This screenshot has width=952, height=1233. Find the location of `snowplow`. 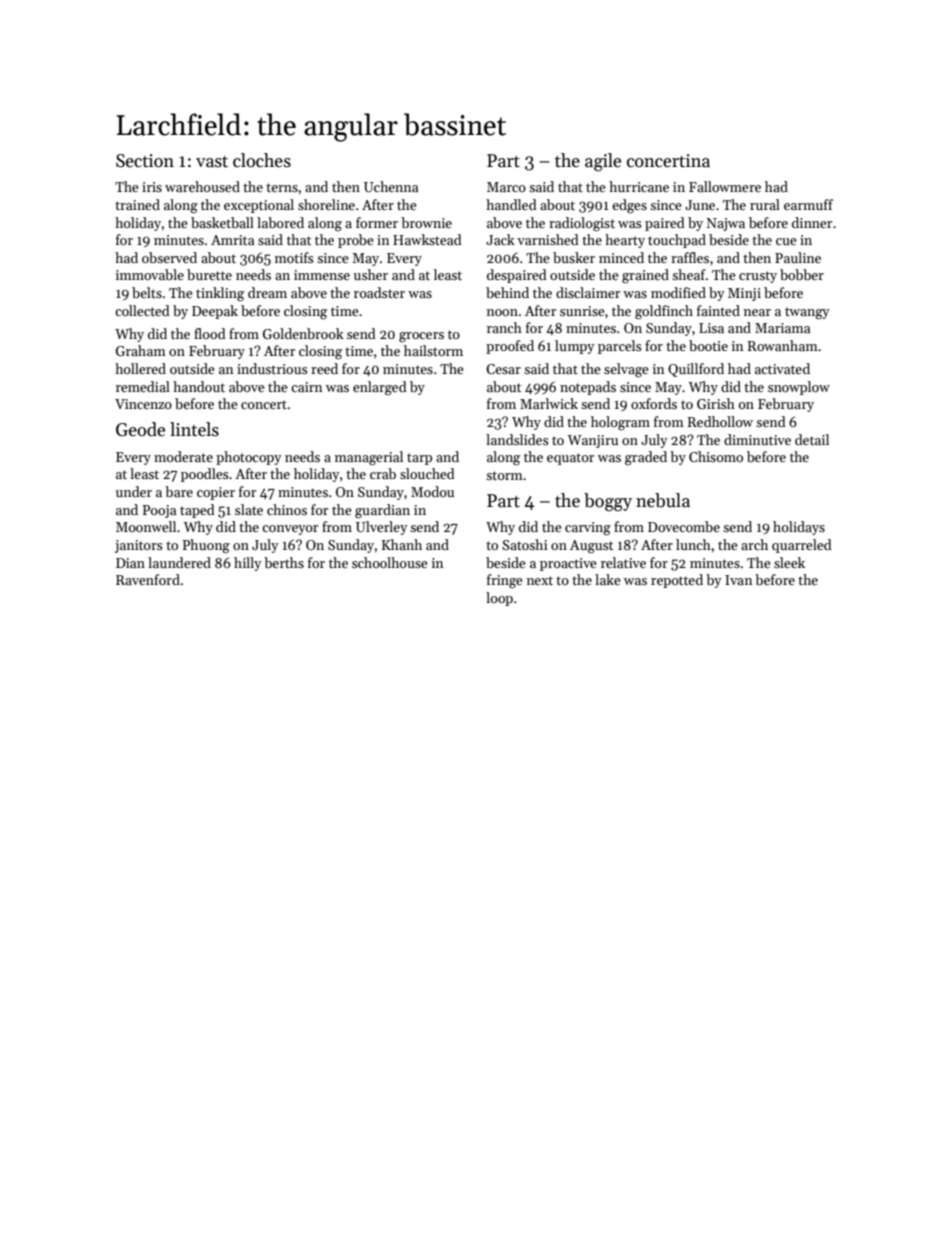

snowplow is located at coordinates (799, 388).
